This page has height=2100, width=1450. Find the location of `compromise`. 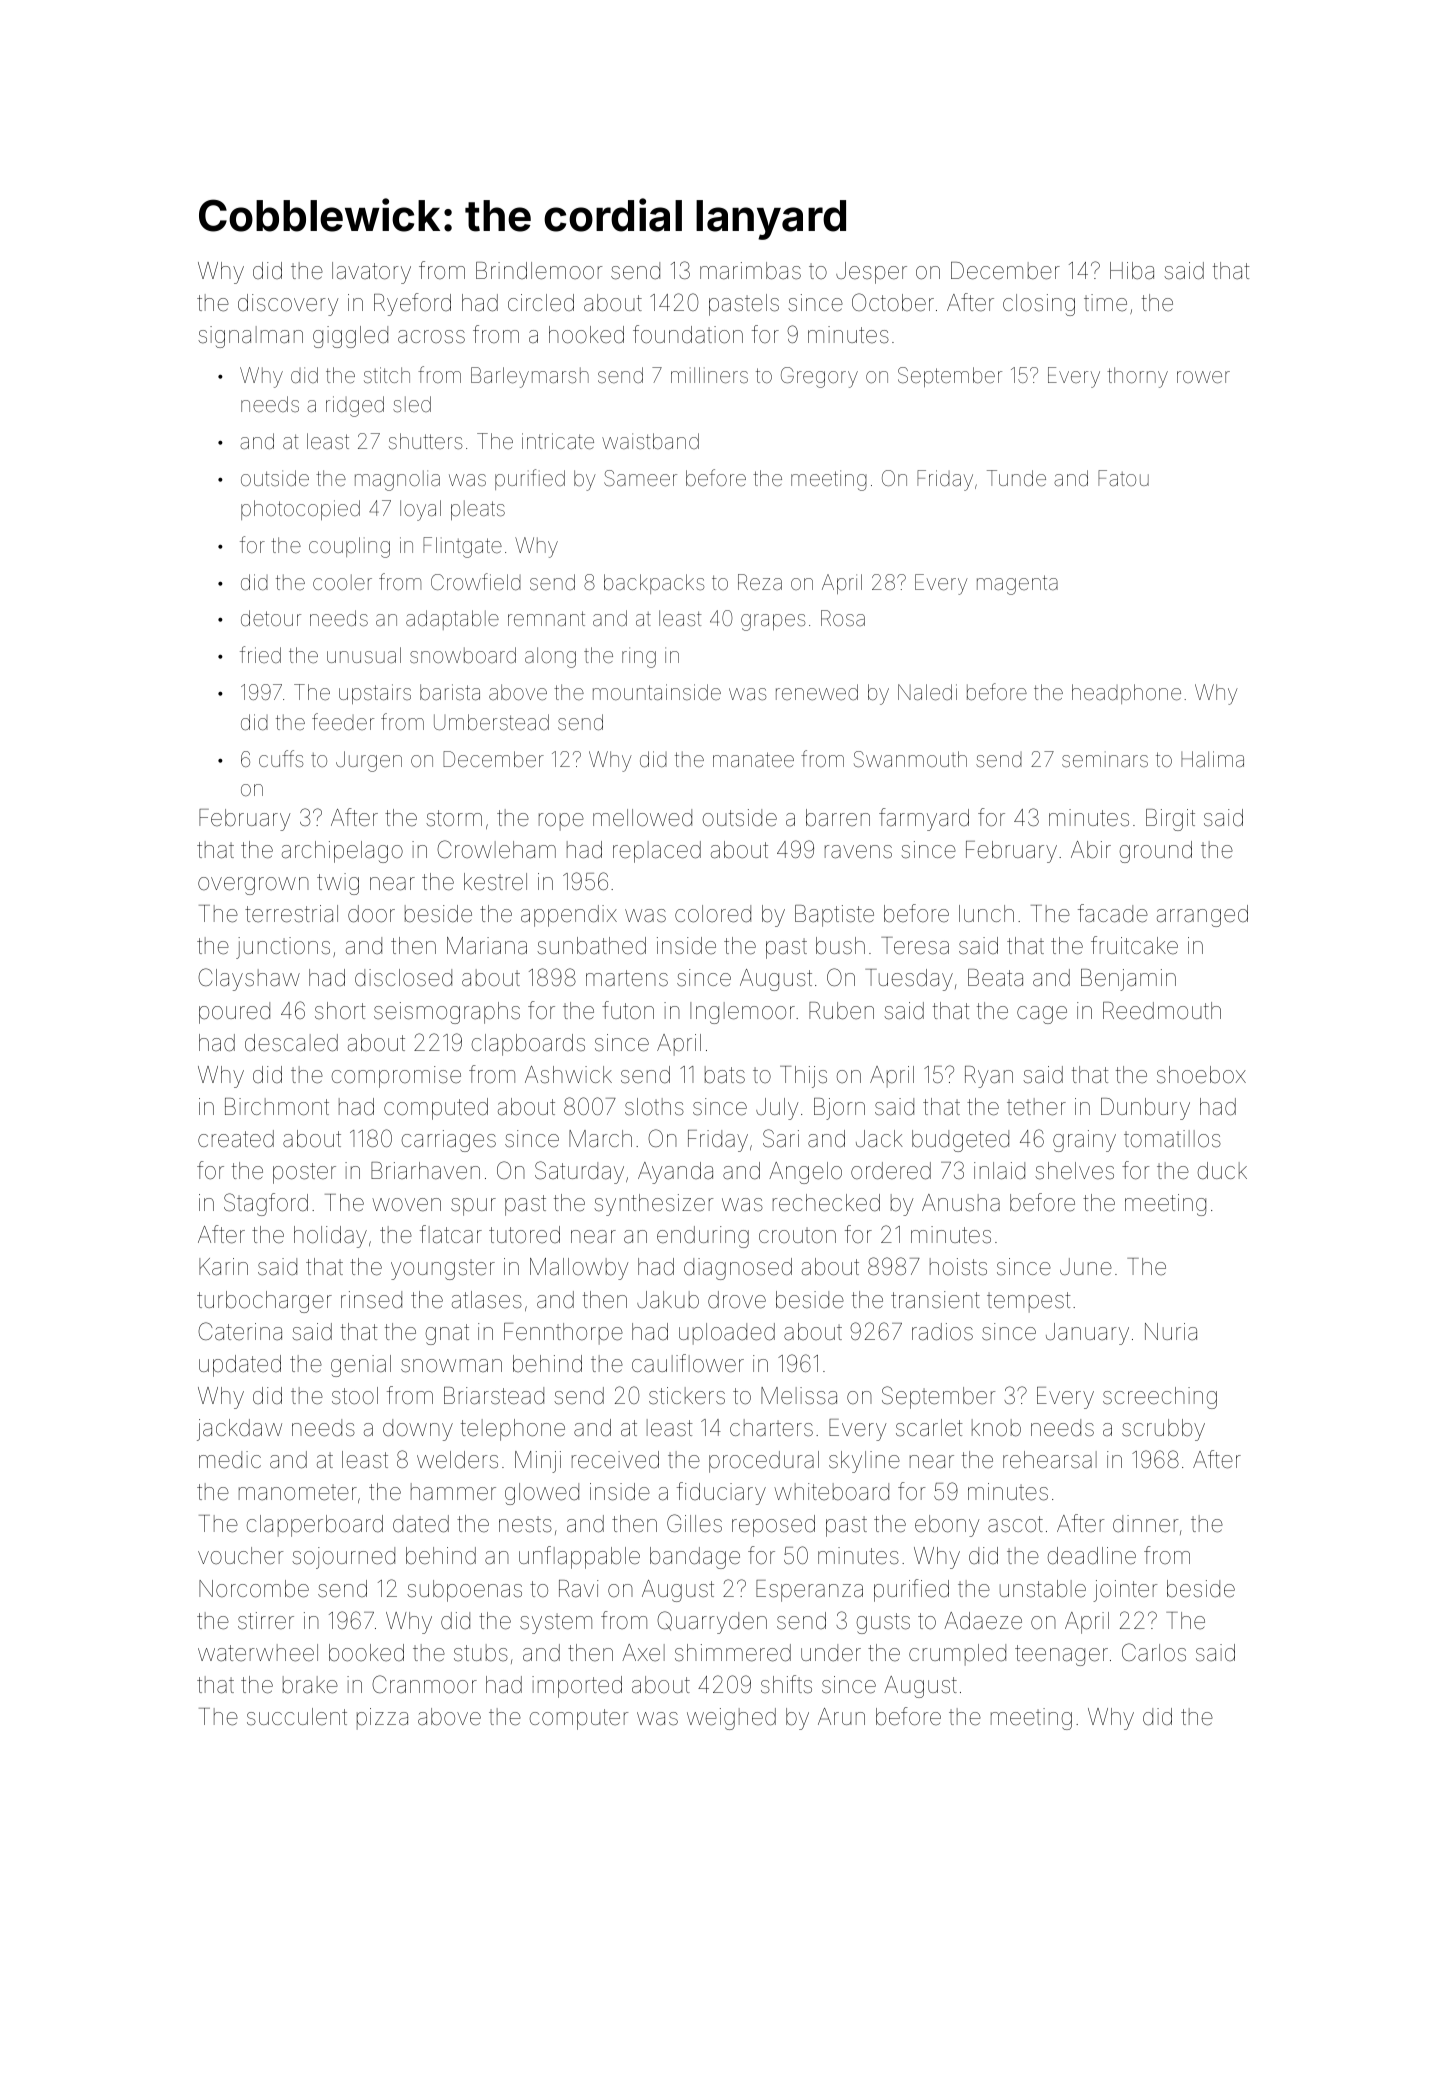

compromise is located at coordinates (396, 1077).
